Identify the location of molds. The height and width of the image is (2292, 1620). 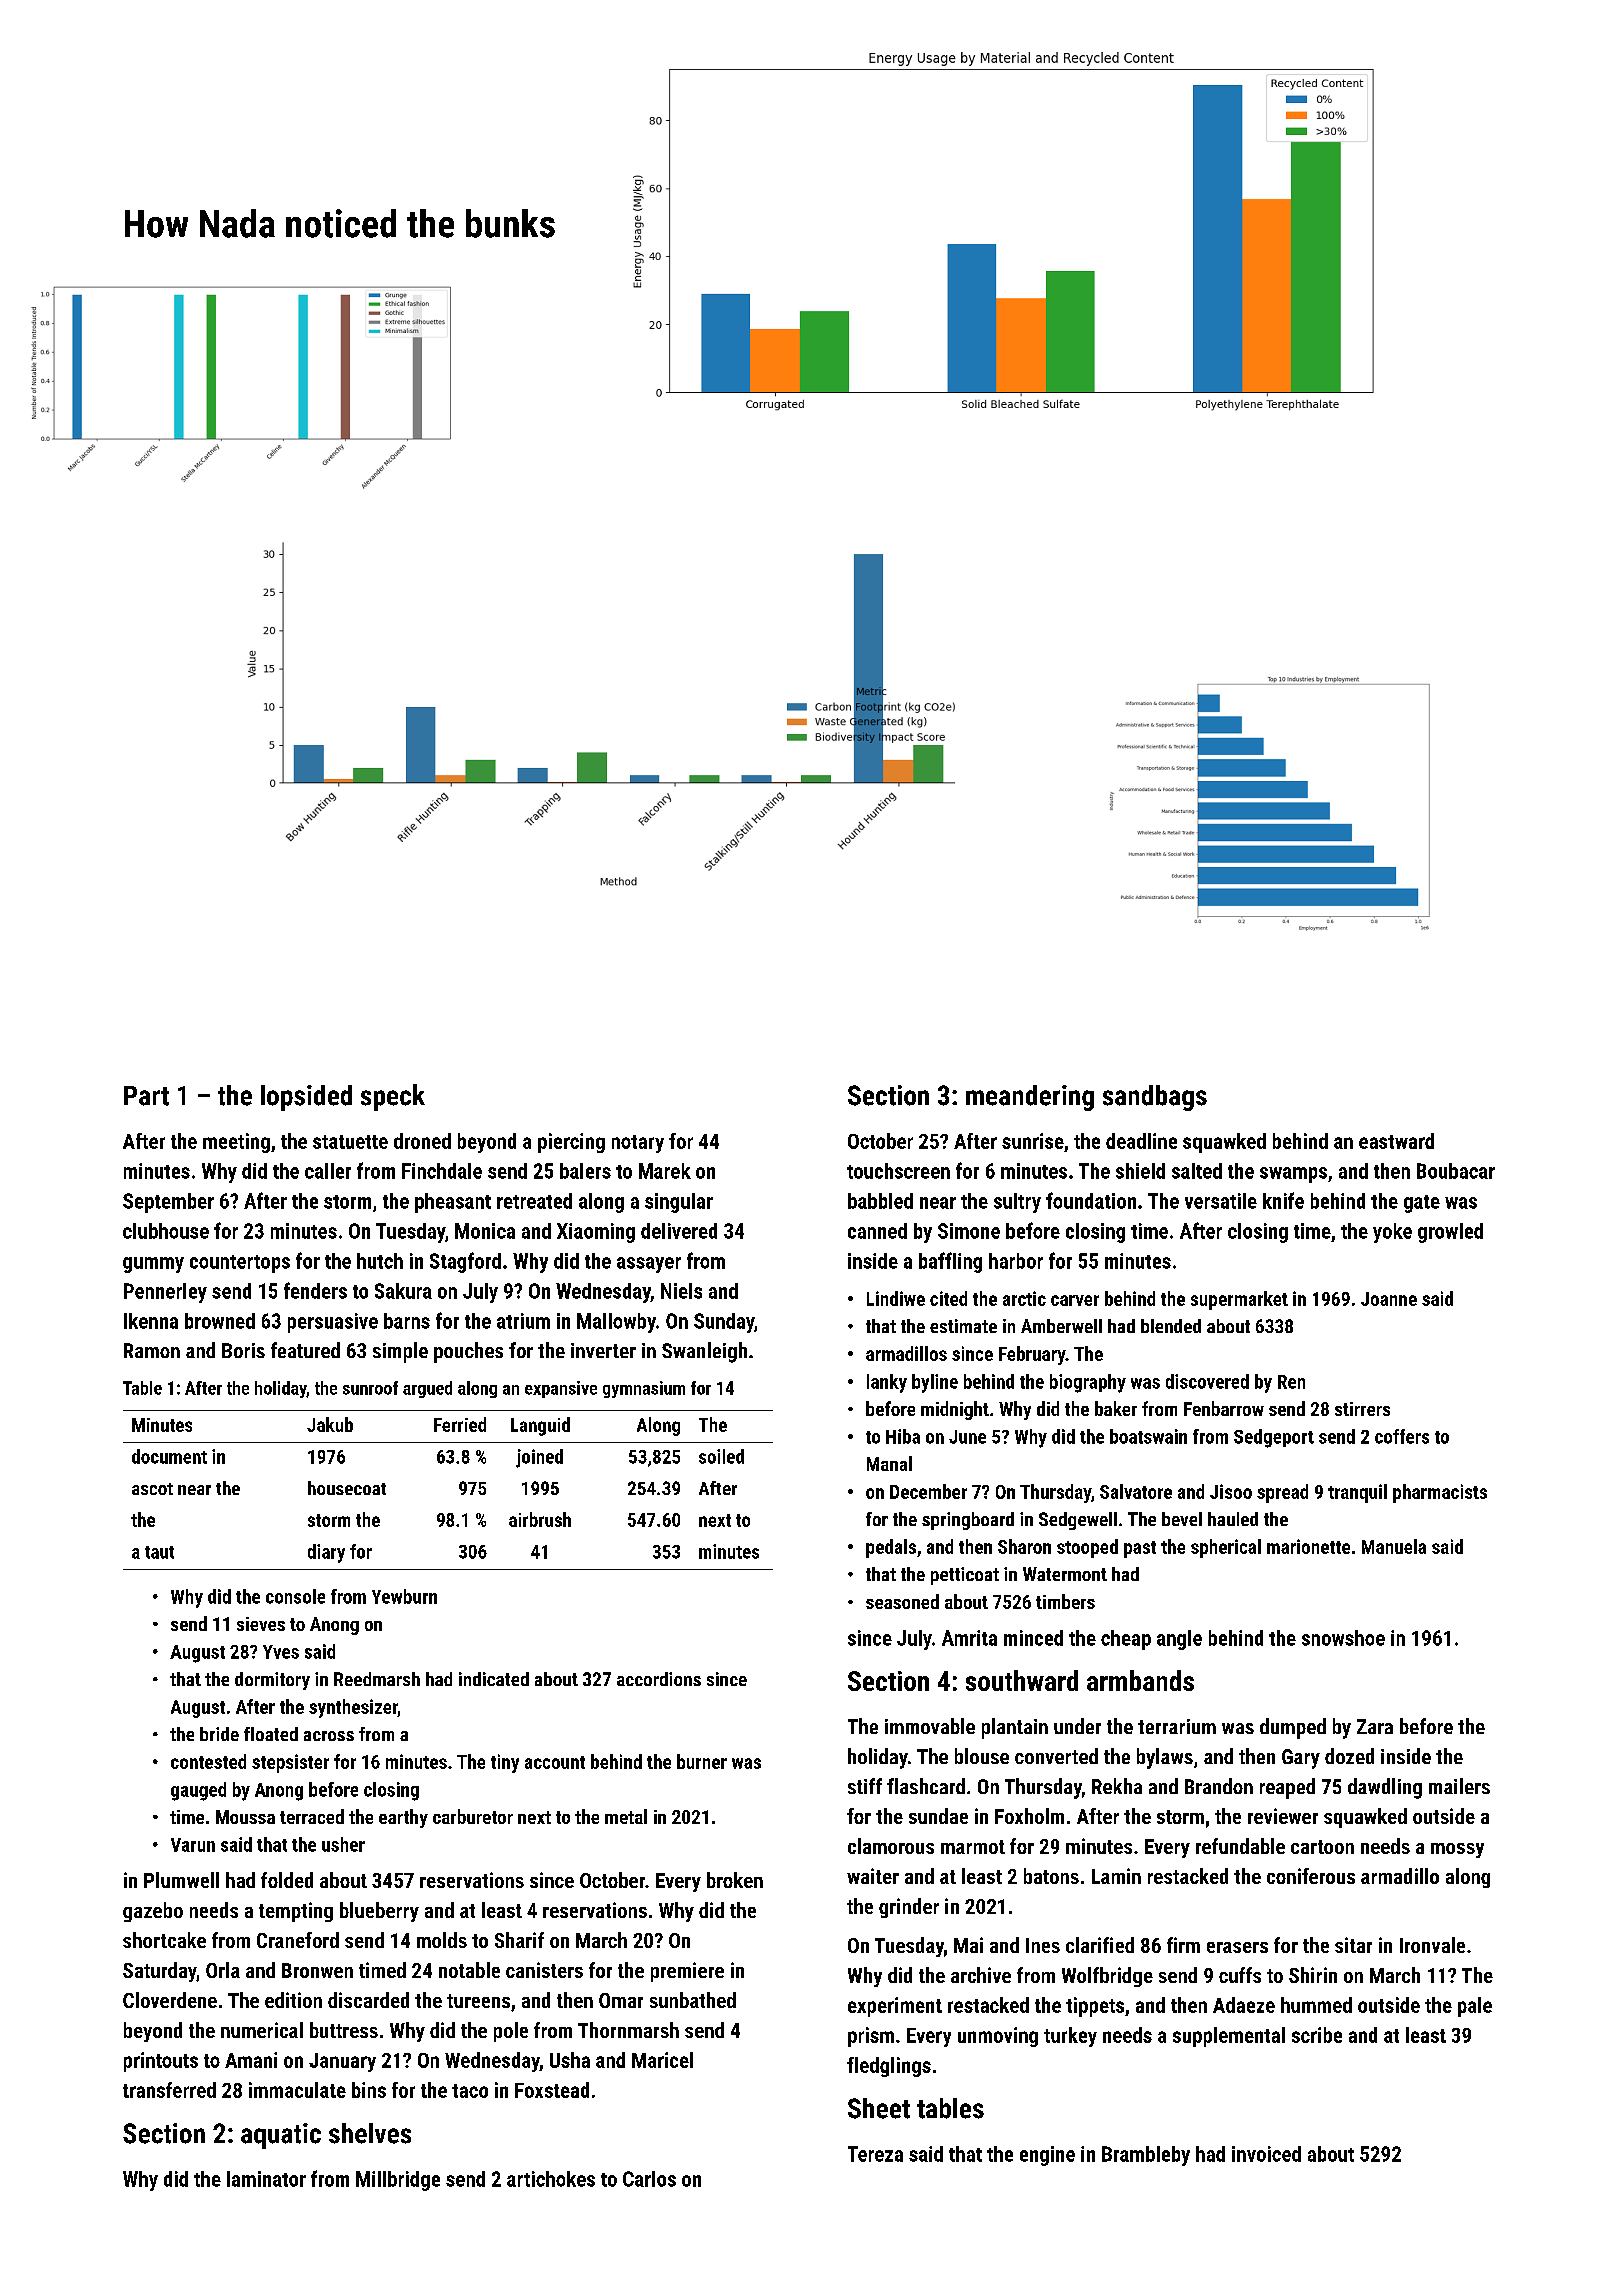
(442, 1940).
